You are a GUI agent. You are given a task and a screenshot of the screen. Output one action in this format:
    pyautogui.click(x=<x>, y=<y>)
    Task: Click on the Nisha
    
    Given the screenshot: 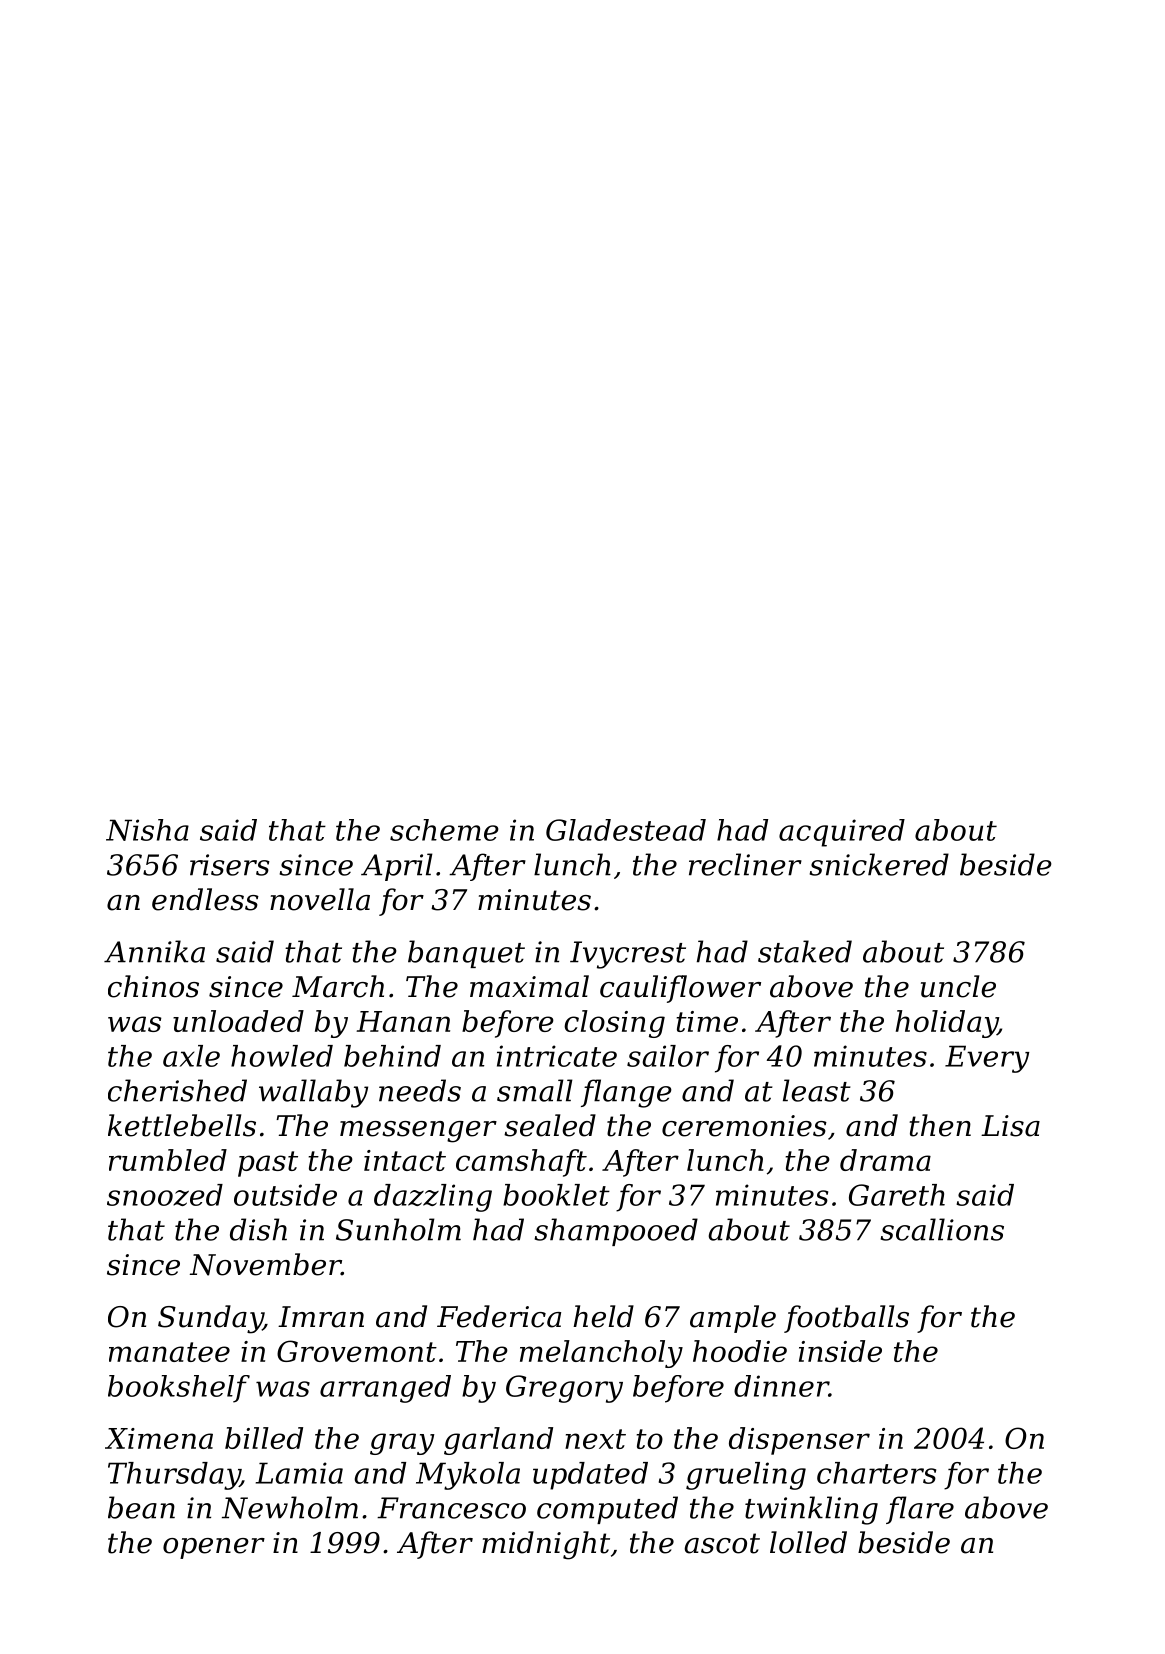 What is the action you would take?
    pyautogui.click(x=147, y=830)
